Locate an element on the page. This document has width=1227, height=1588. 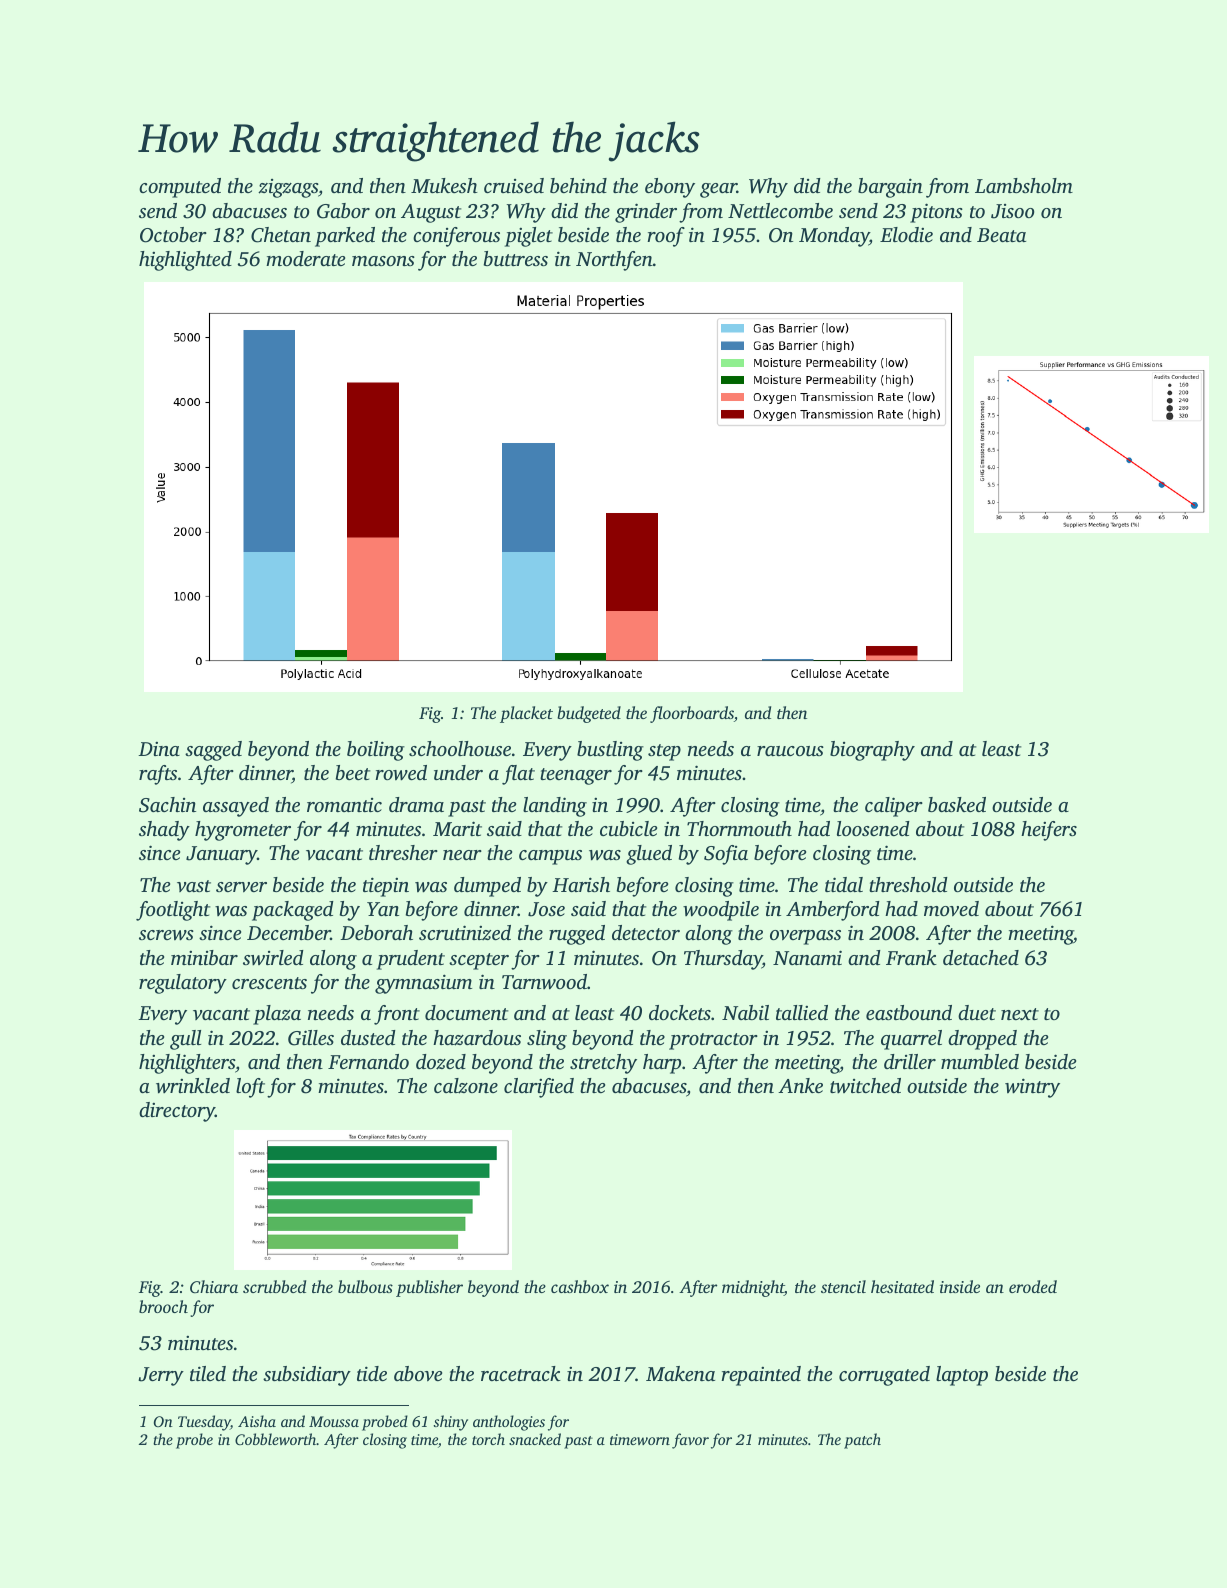
biography is located at coordinates (872, 751).
